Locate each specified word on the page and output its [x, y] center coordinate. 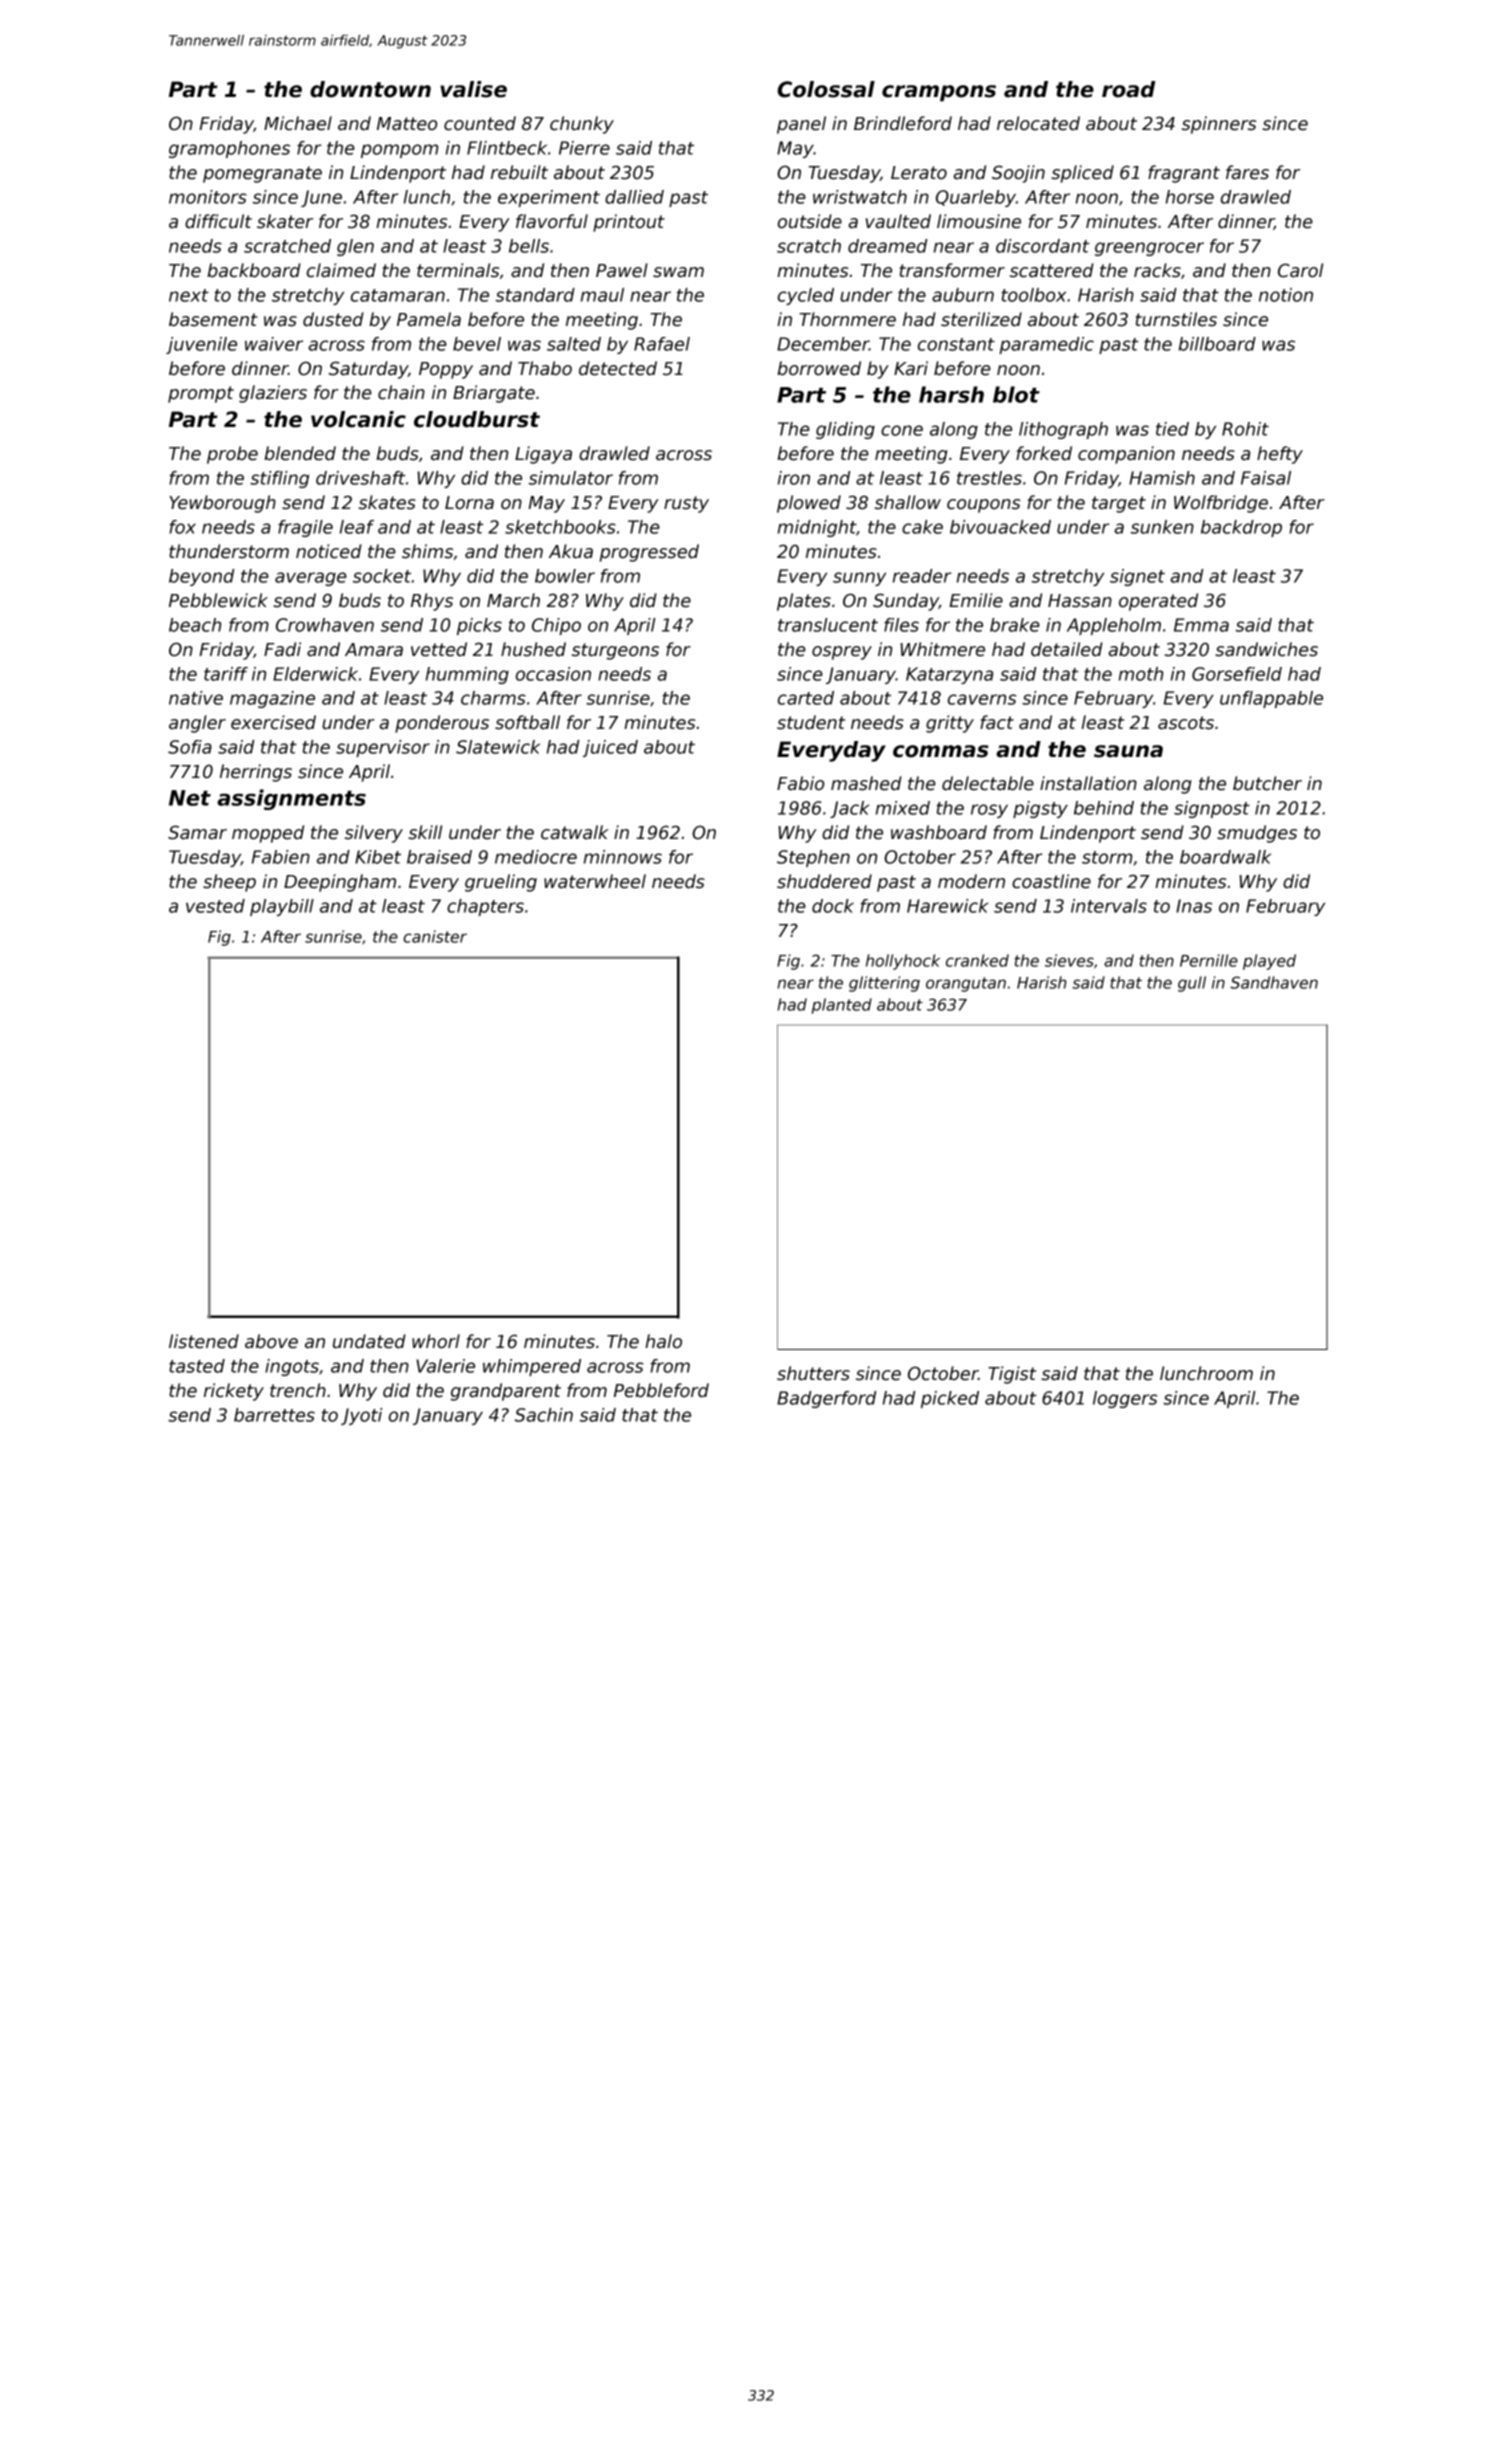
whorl [436, 1341]
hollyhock [903, 962]
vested [215, 906]
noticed [329, 551]
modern [971, 881]
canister [435, 936]
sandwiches [1266, 649]
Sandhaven [1274, 982]
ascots [1186, 723]
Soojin [1018, 174]
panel [801, 125]
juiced [610, 748]
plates [804, 602]
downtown [370, 89]
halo [663, 1341]
